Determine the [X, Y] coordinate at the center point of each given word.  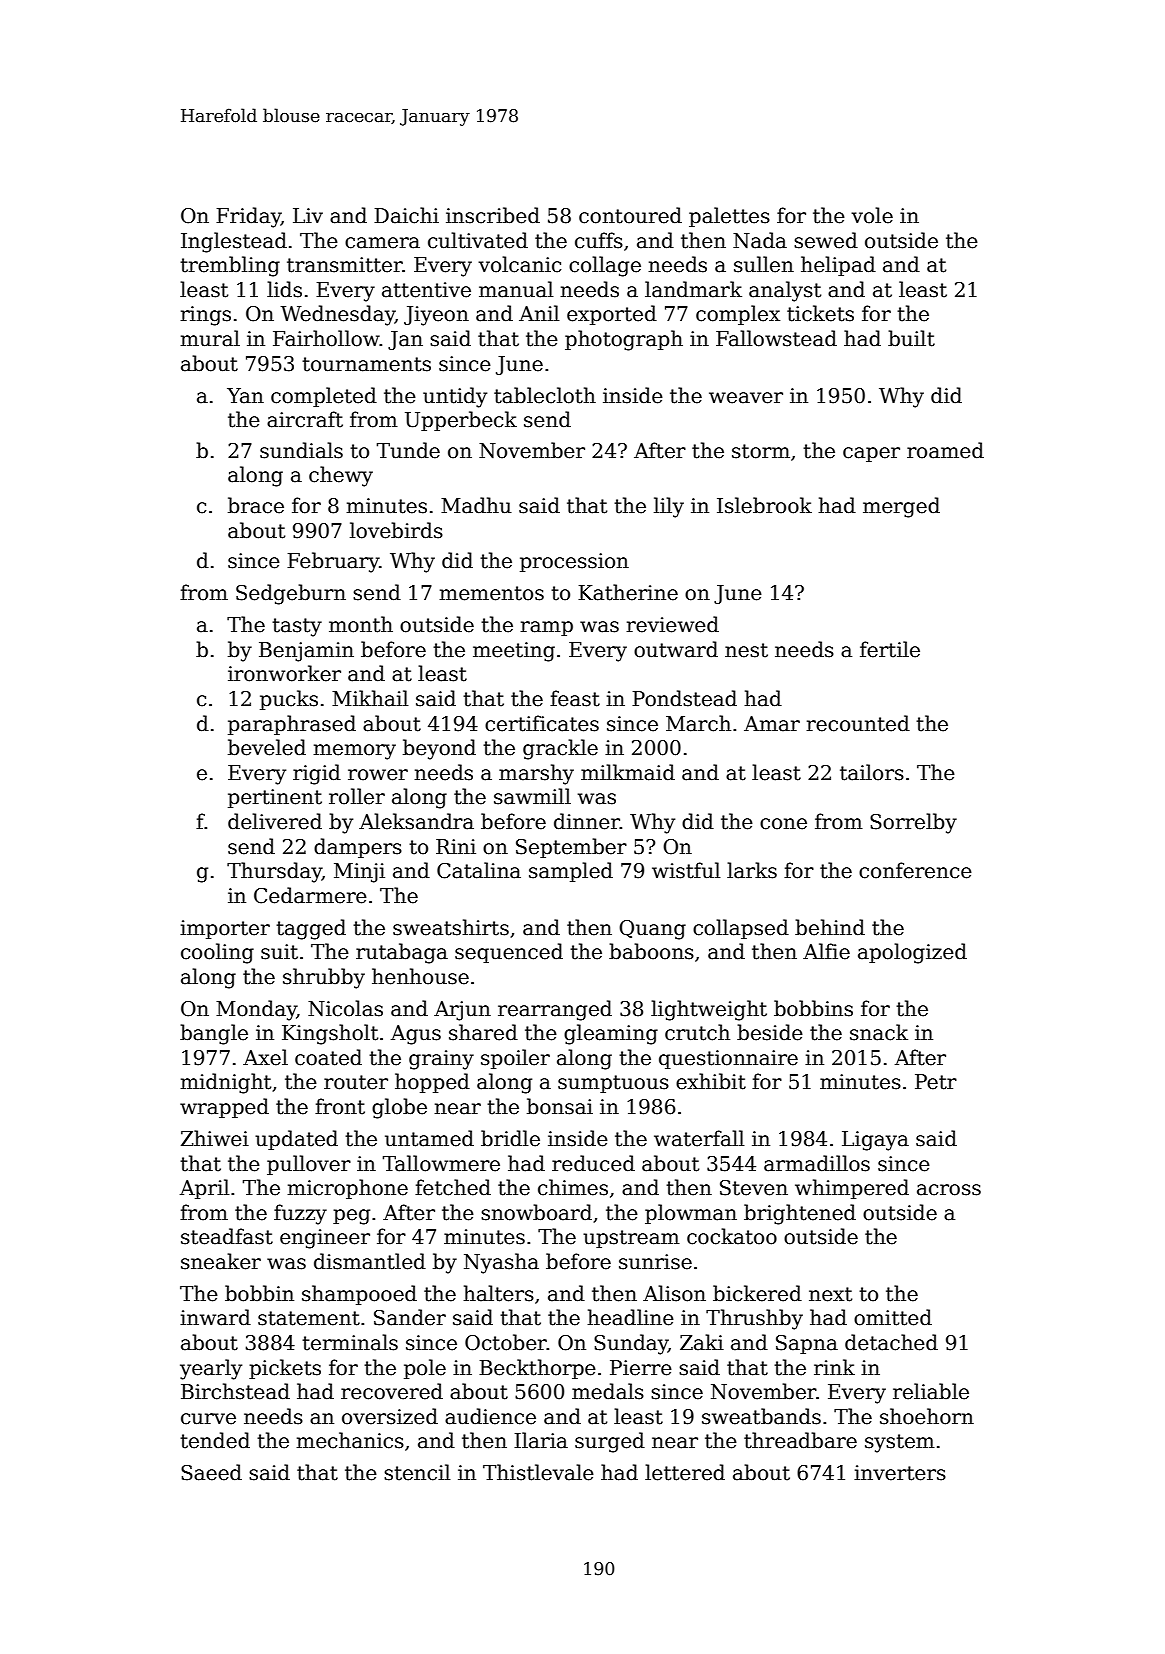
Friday [248, 217]
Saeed [211, 1472]
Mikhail [370, 698]
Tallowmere [441, 1163]
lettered [685, 1472]
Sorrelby [913, 823]
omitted [893, 1317]
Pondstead [684, 698]
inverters [900, 1473]
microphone [347, 1189]
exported [612, 315]
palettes [729, 217]
